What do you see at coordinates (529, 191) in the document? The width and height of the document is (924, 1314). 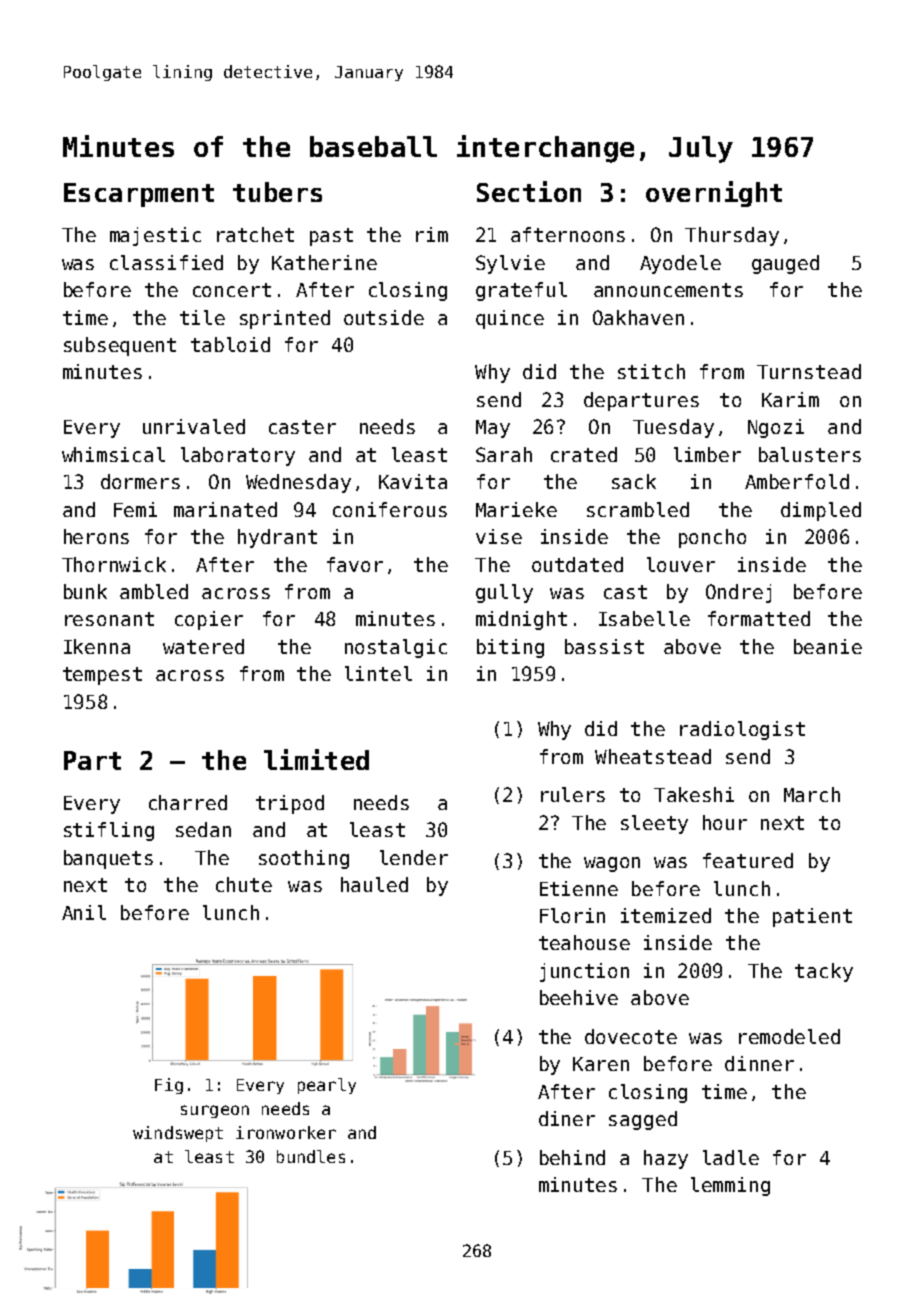 I see `Section` at bounding box center [529, 191].
